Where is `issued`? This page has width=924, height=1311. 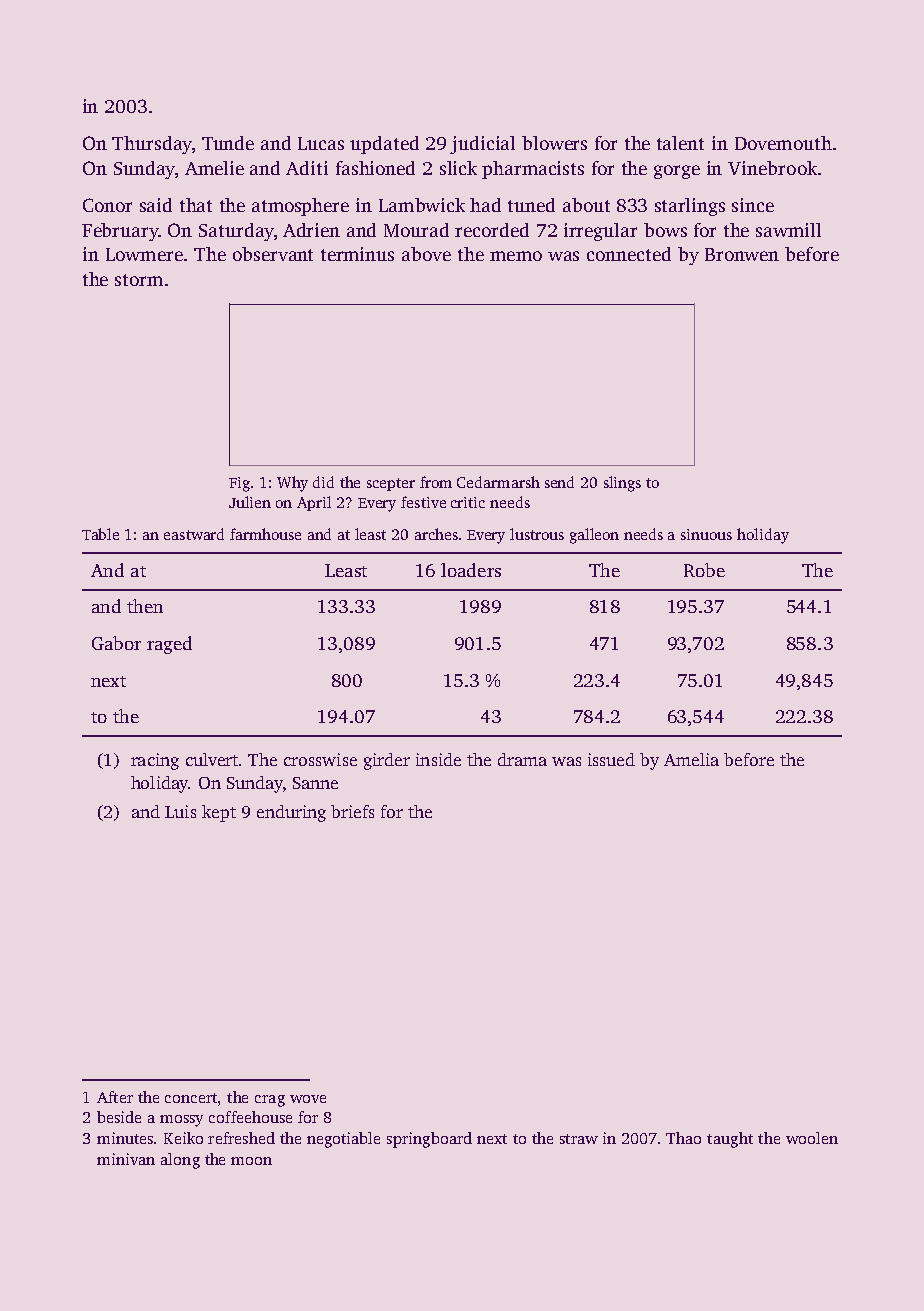
issued is located at coordinates (611, 759).
